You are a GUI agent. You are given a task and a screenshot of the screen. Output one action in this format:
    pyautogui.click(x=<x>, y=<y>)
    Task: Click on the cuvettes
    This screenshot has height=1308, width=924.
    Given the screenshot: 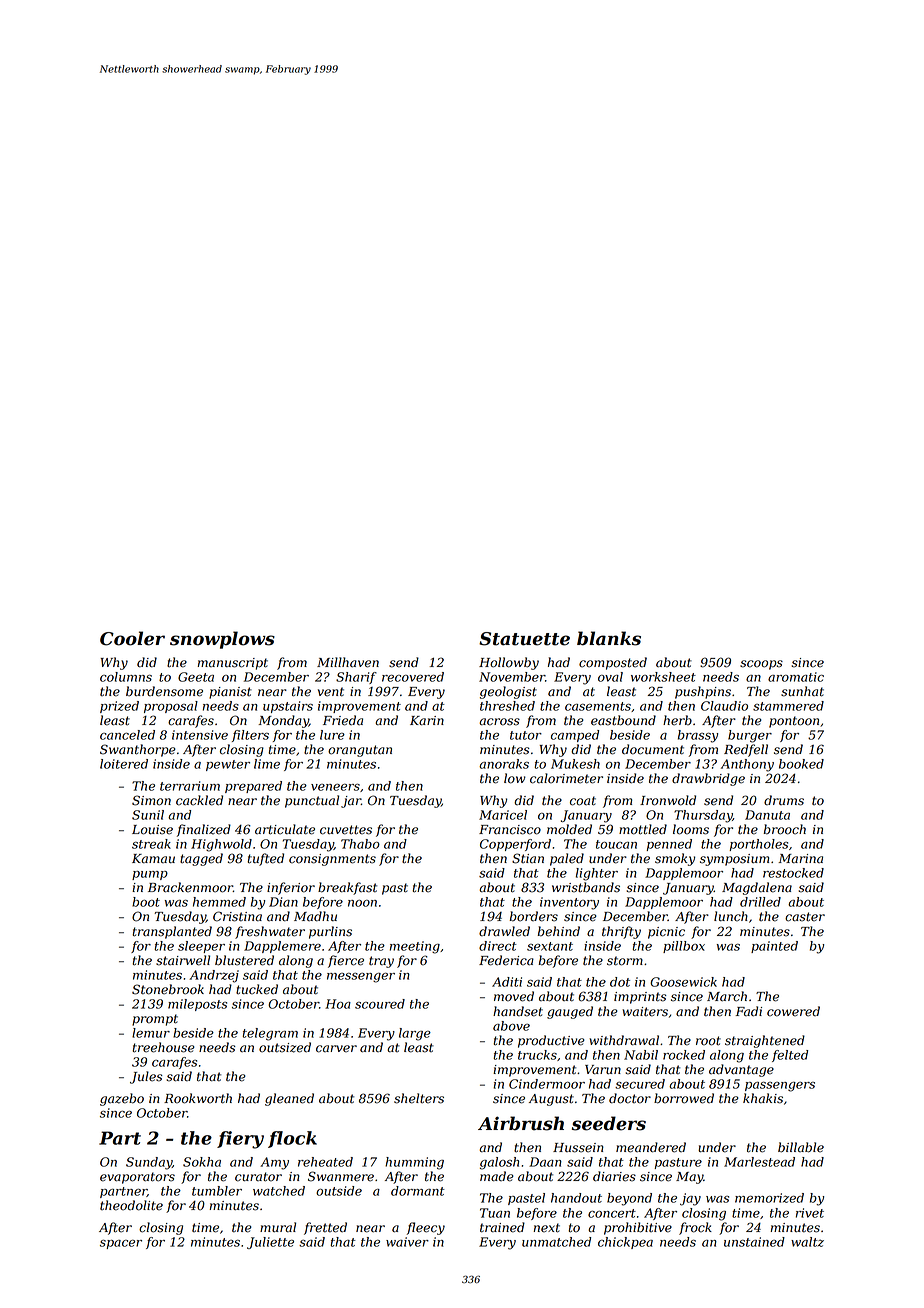 What is the action you would take?
    pyautogui.click(x=346, y=830)
